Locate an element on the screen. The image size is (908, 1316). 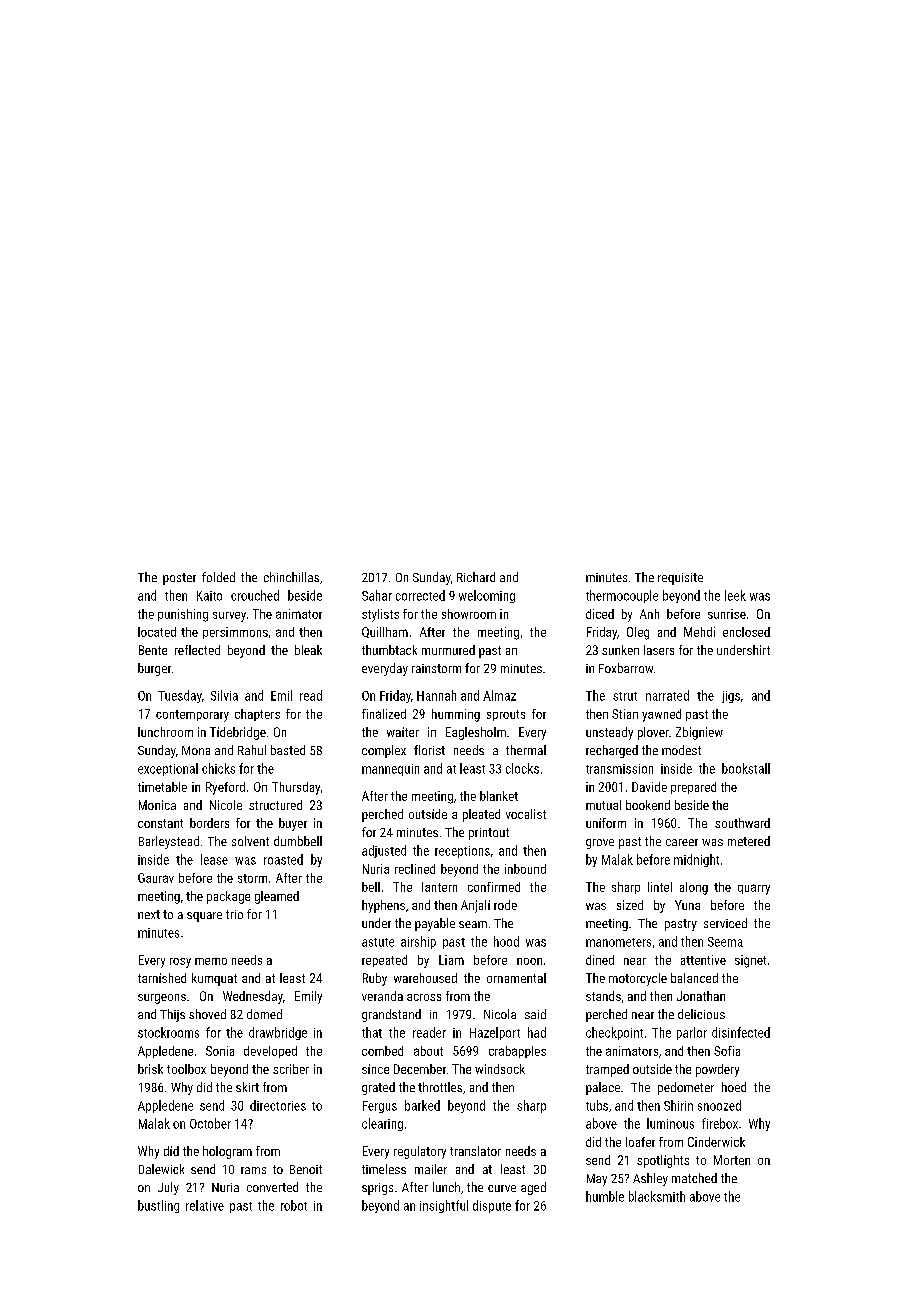
murmured is located at coordinates (448, 650).
